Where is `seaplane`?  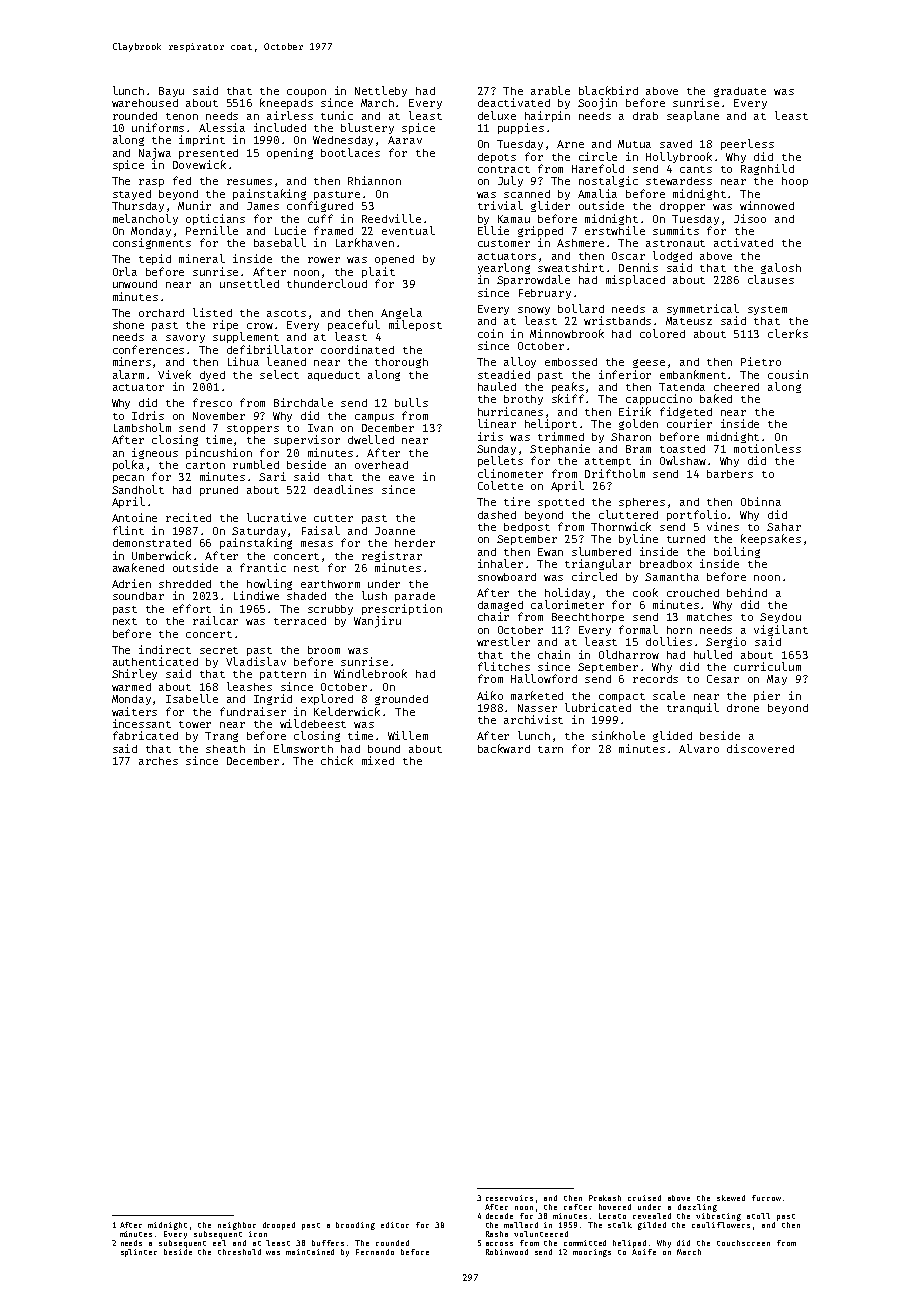
seaplane is located at coordinates (693, 116).
